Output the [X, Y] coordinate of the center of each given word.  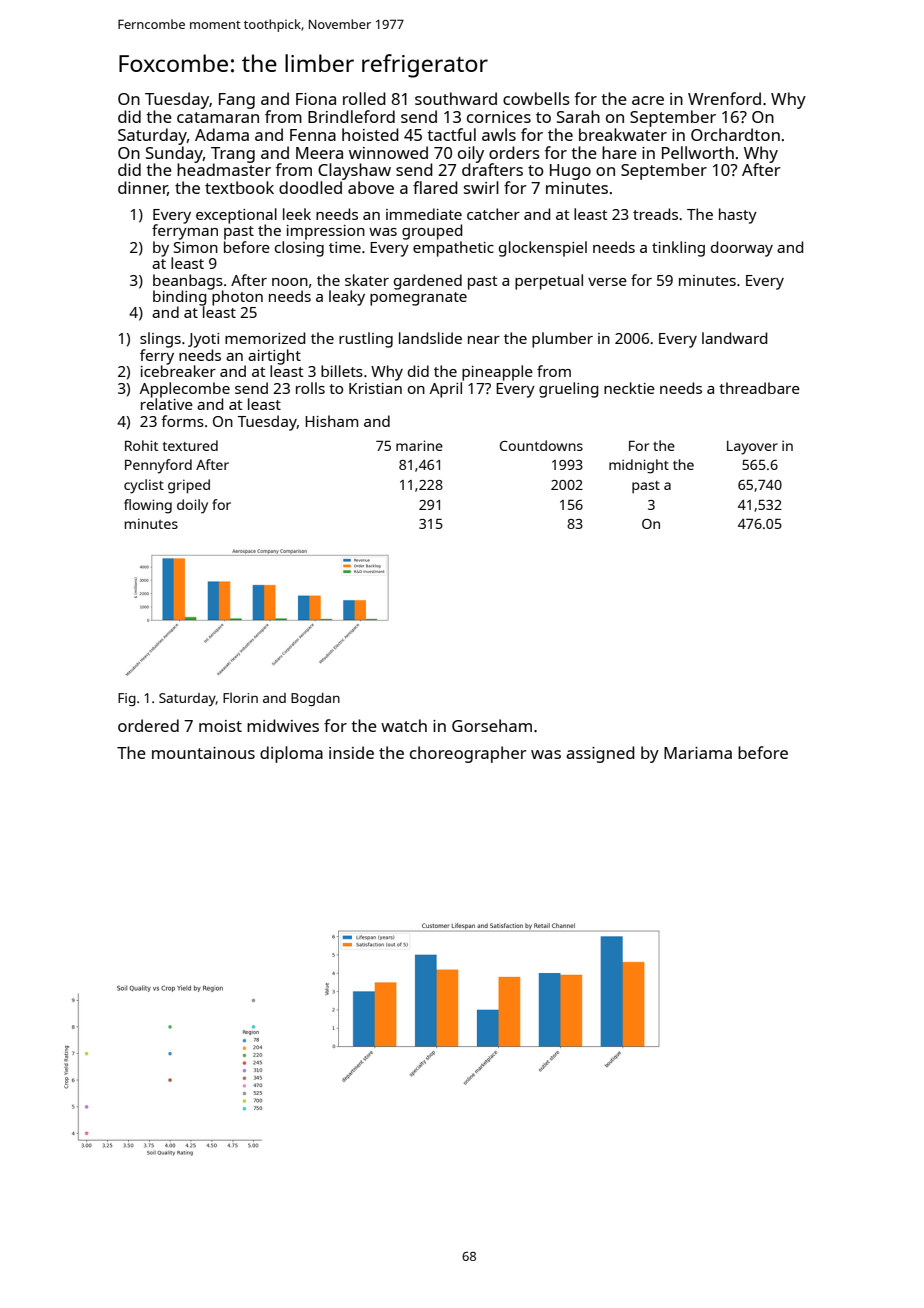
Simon [196, 247]
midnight [639, 466]
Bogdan [315, 699]
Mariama [698, 753]
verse [607, 282]
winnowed [388, 152]
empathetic [453, 249]
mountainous [203, 753]
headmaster [224, 169]
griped [189, 486]
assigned [600, 754]
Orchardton [735, 134]
